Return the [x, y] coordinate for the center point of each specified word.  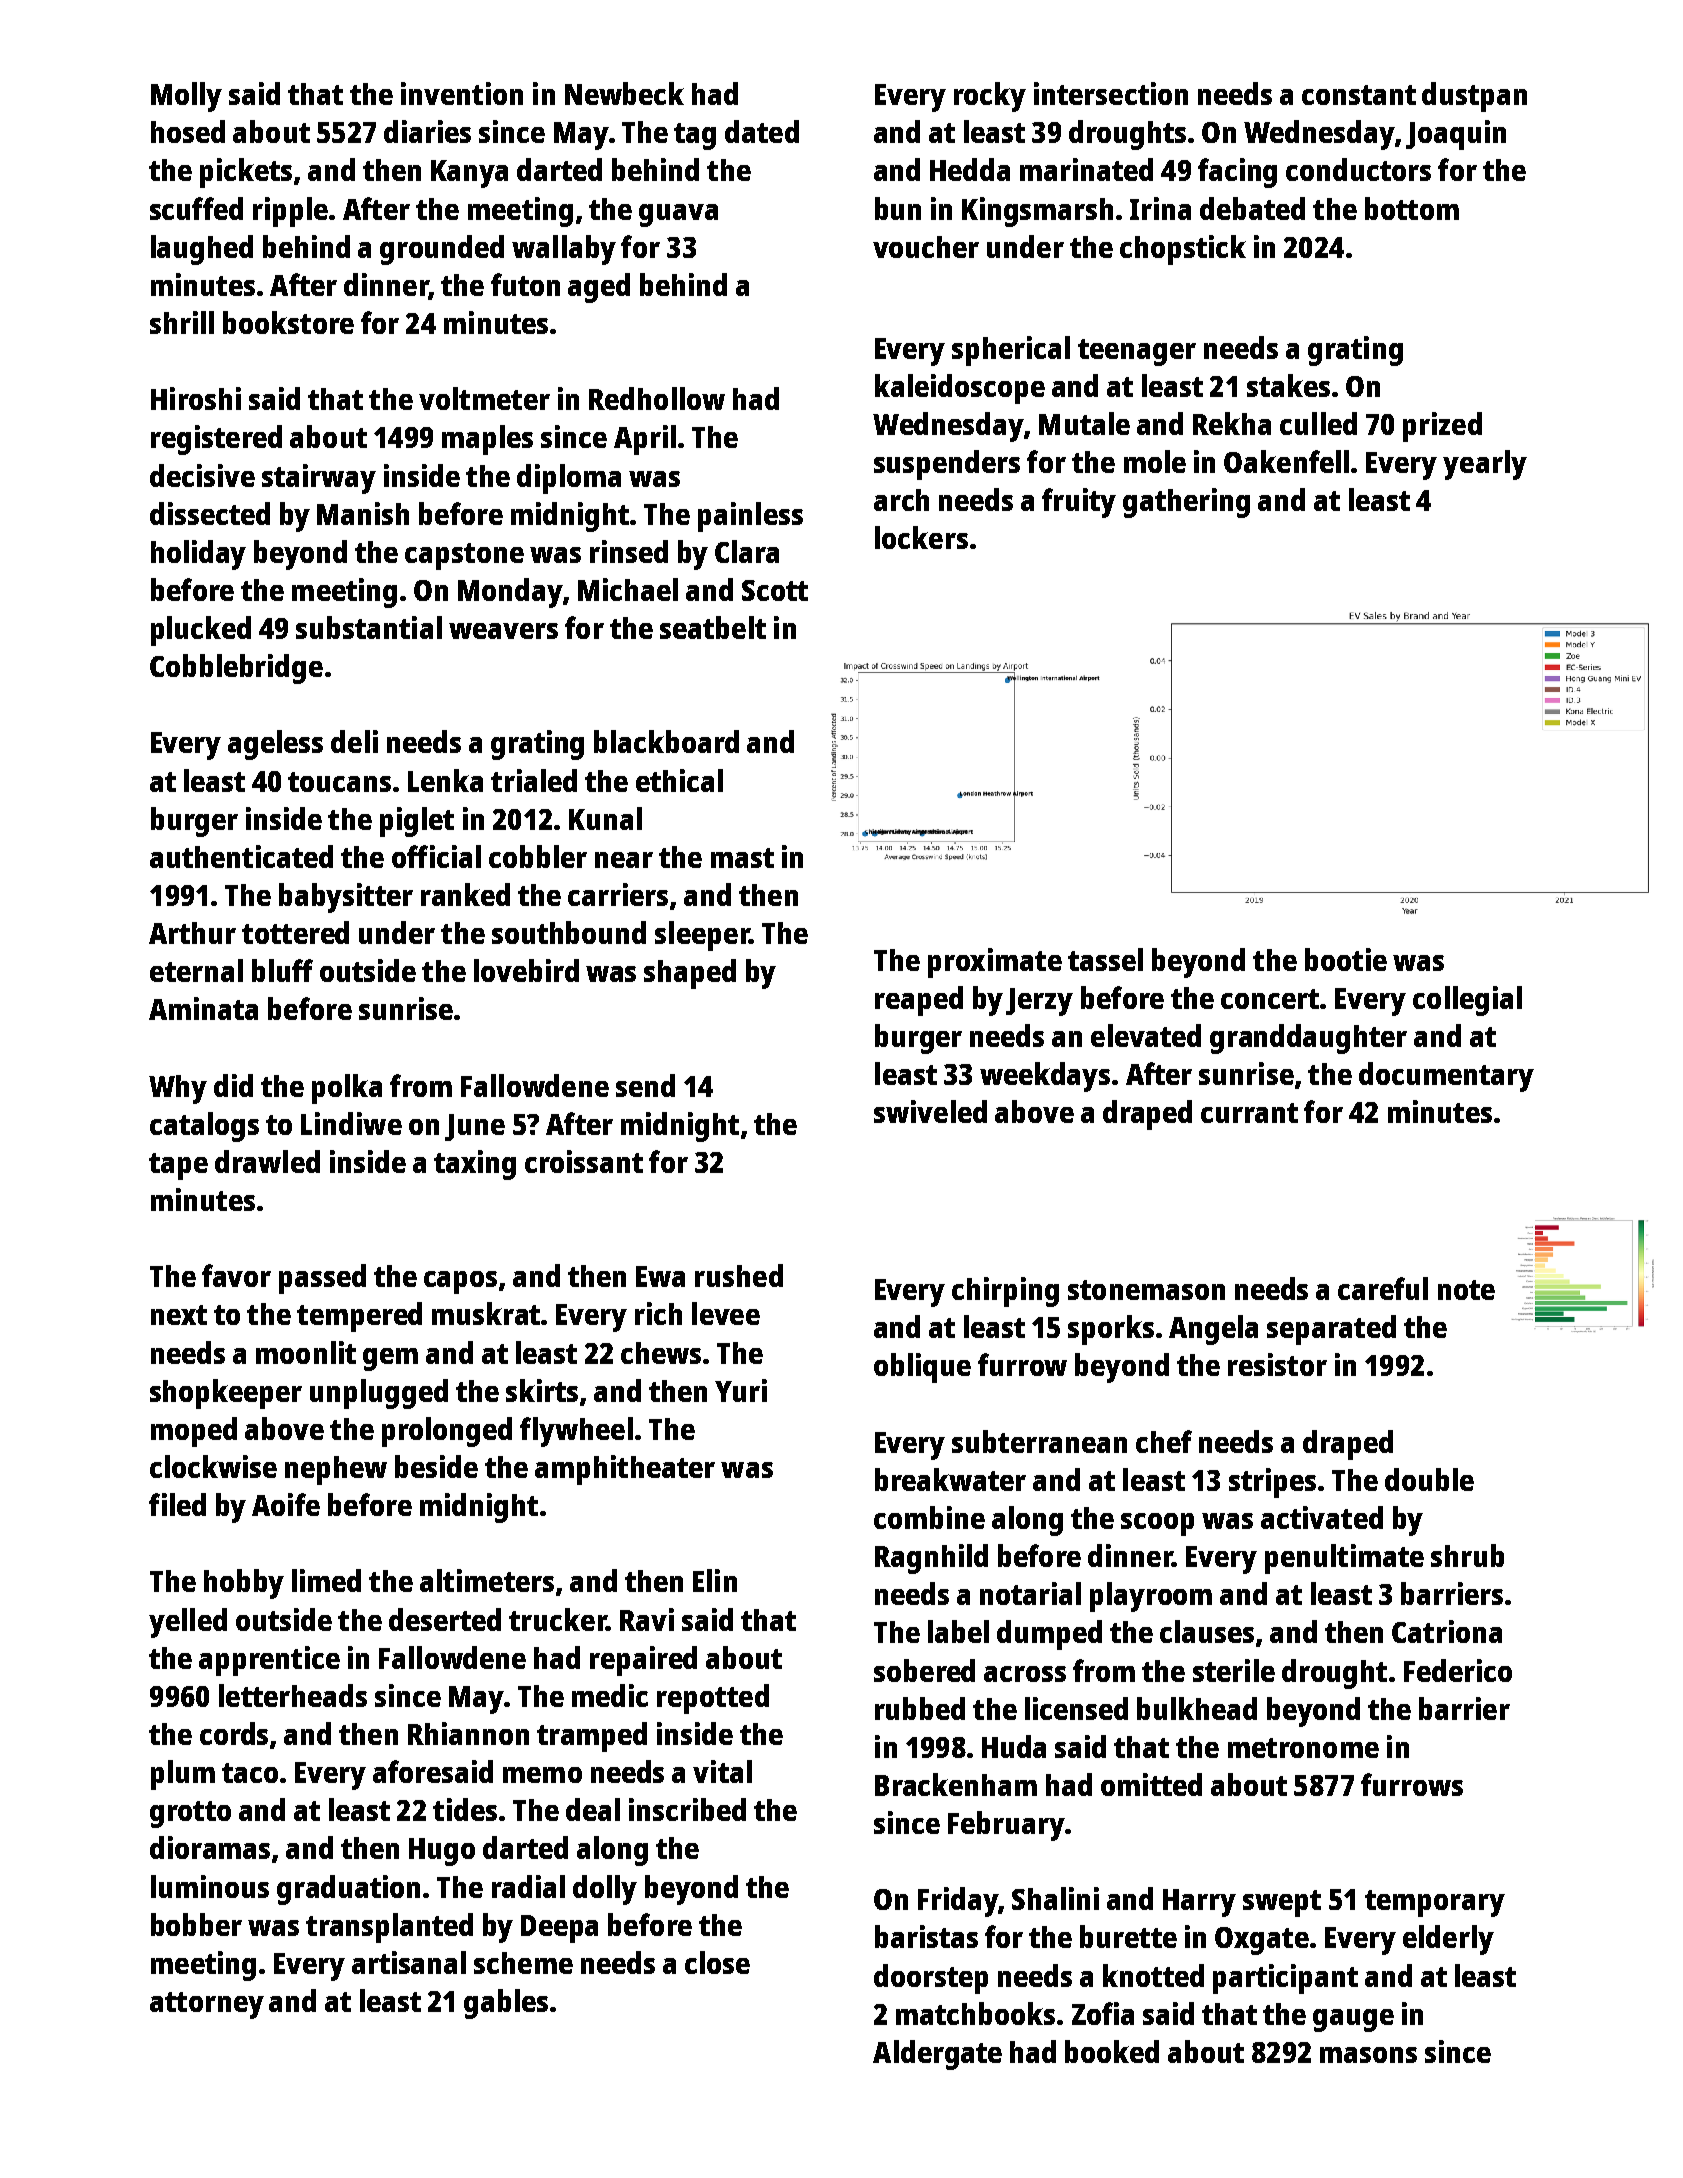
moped [194, 1432]
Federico [1458, 1670]
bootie [1346, 959]
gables [506, 2004]
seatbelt [713, 627]
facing [1237, 173]
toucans [339, 782]
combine [929, 1517]
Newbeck [624, 93]
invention [462, 93]
